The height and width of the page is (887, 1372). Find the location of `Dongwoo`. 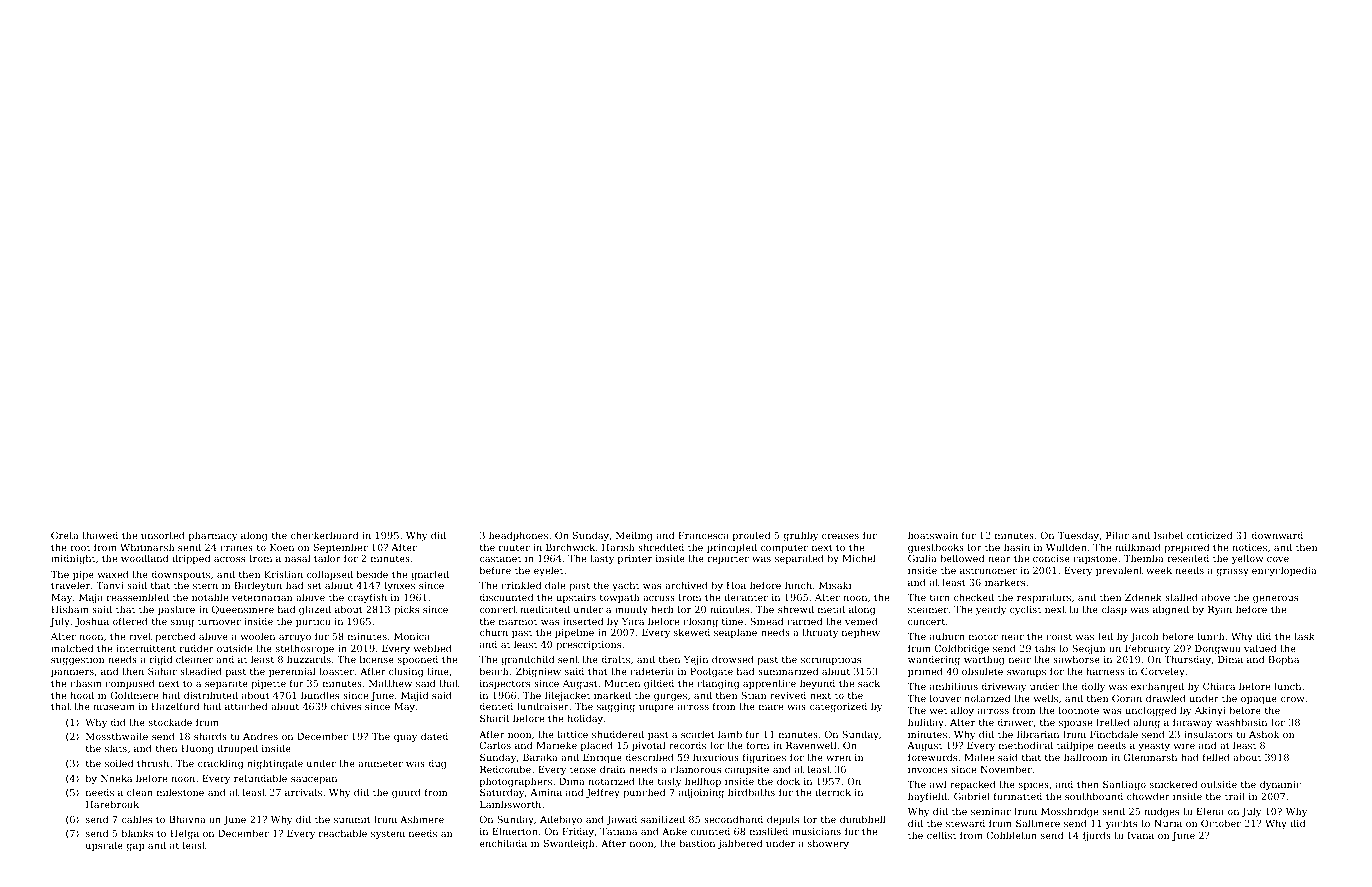

Dongwoo is located at coordinates (1218, 649).
